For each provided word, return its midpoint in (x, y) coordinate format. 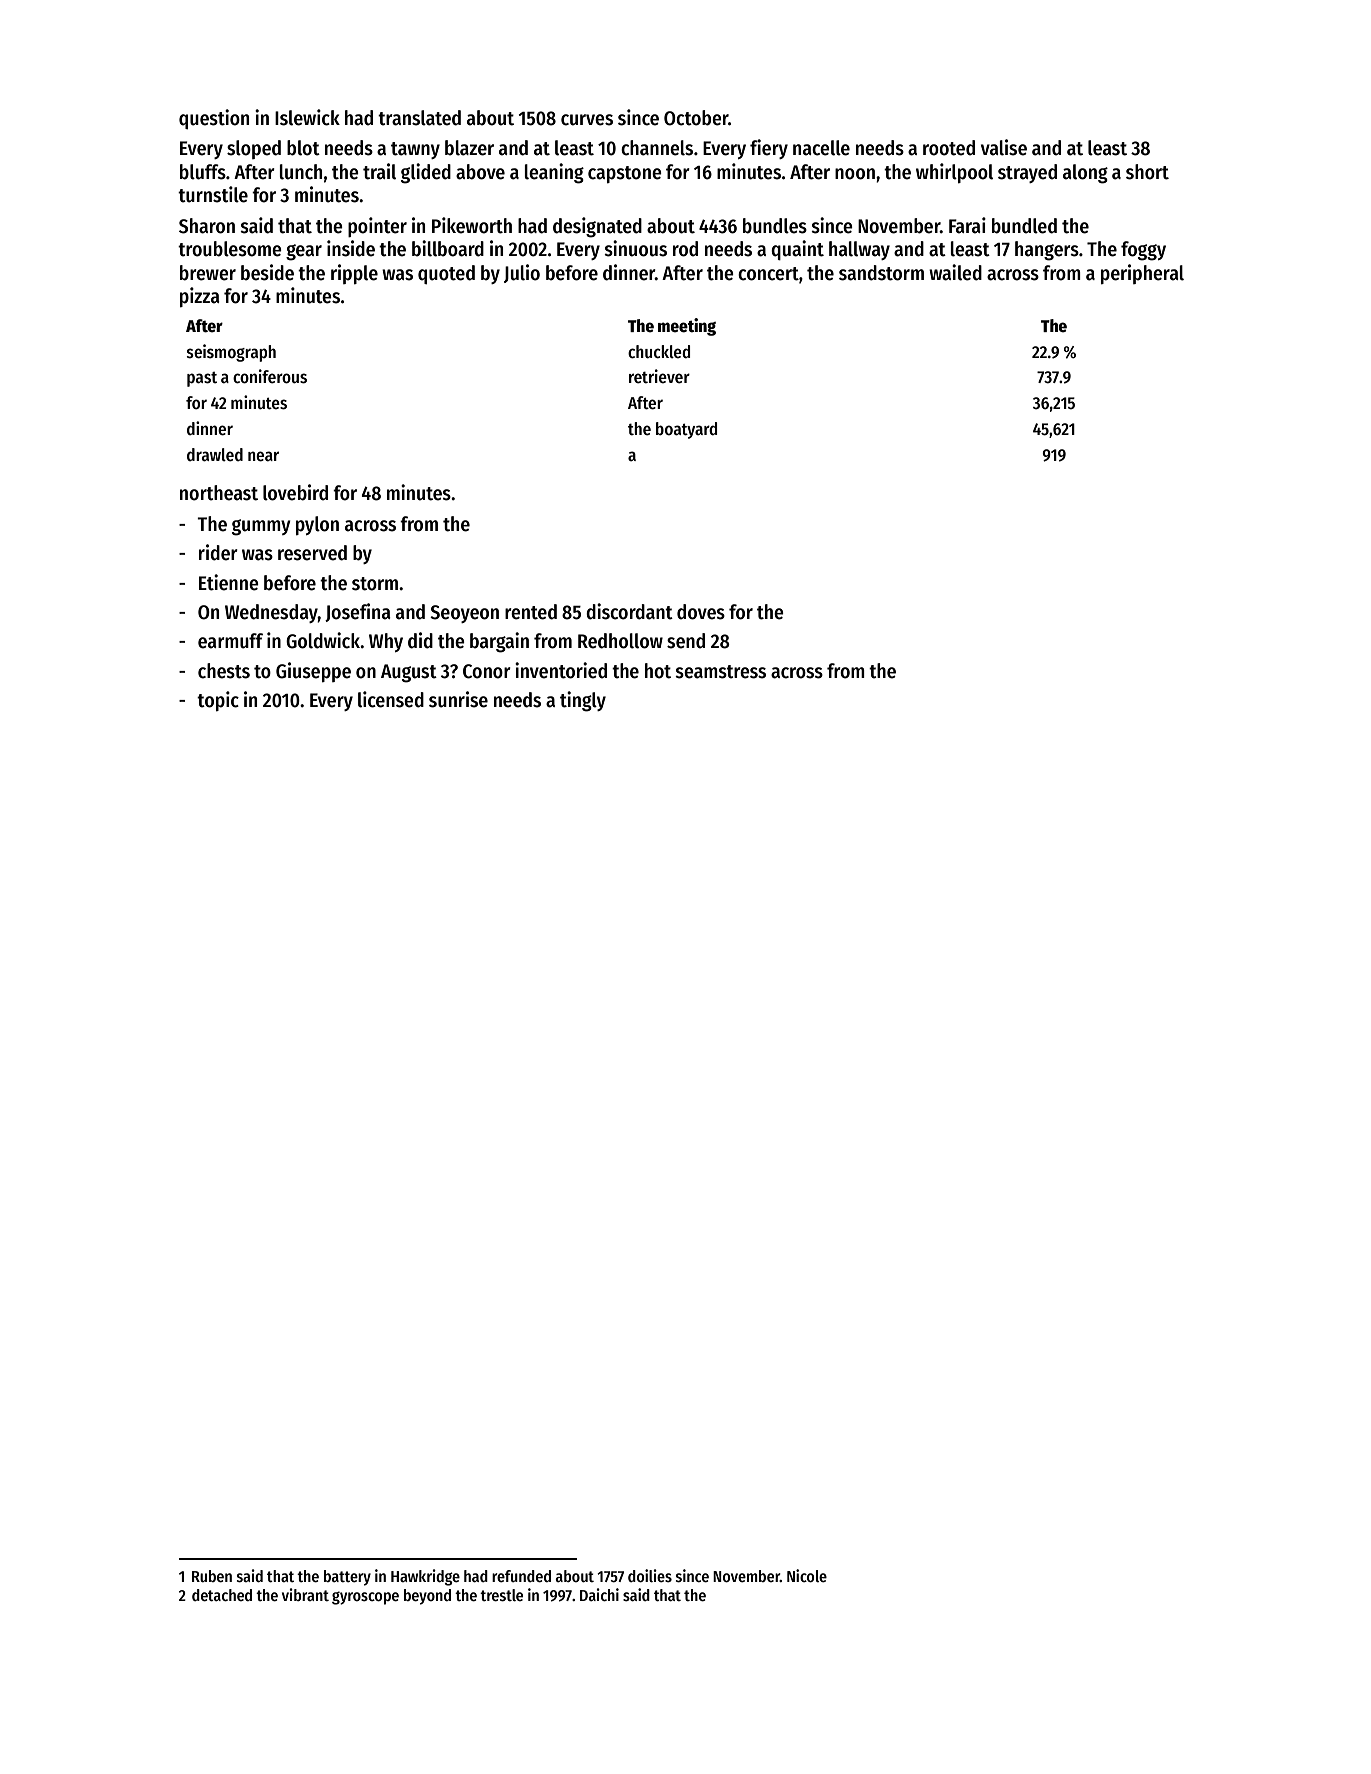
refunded (521, 1576)
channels (657, 148)
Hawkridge (425, 1577)
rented (531, 612)
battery (347, 1578)
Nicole (807, 1575)
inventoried (561, 670)
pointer (377, 227)
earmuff (230, 641)
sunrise (458, 699)
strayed (1027, 173)
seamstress (721, 672)
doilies (650, 1575)
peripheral (1142, 274)
